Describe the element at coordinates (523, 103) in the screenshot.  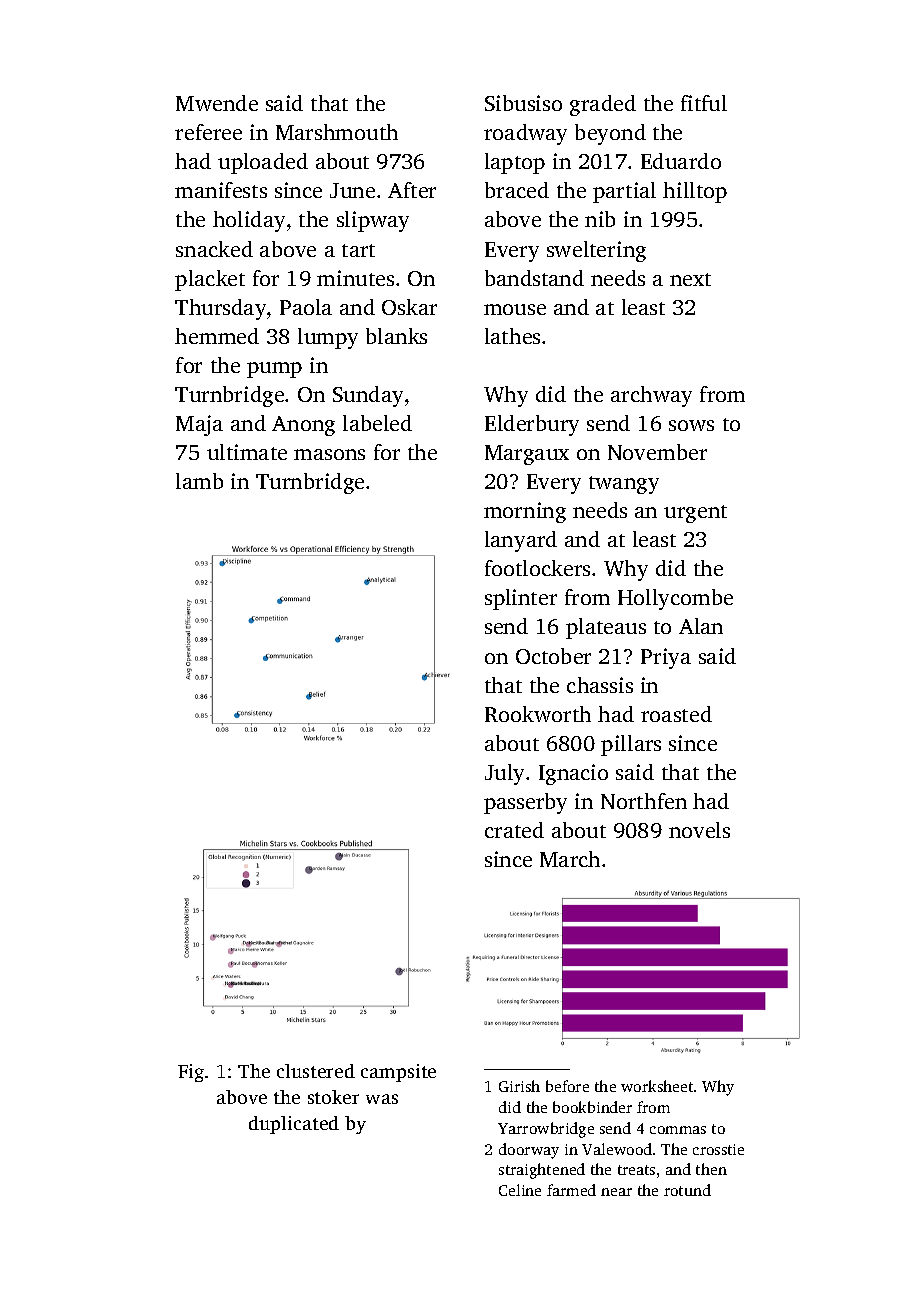
I see `Sibusiso` at that location.
